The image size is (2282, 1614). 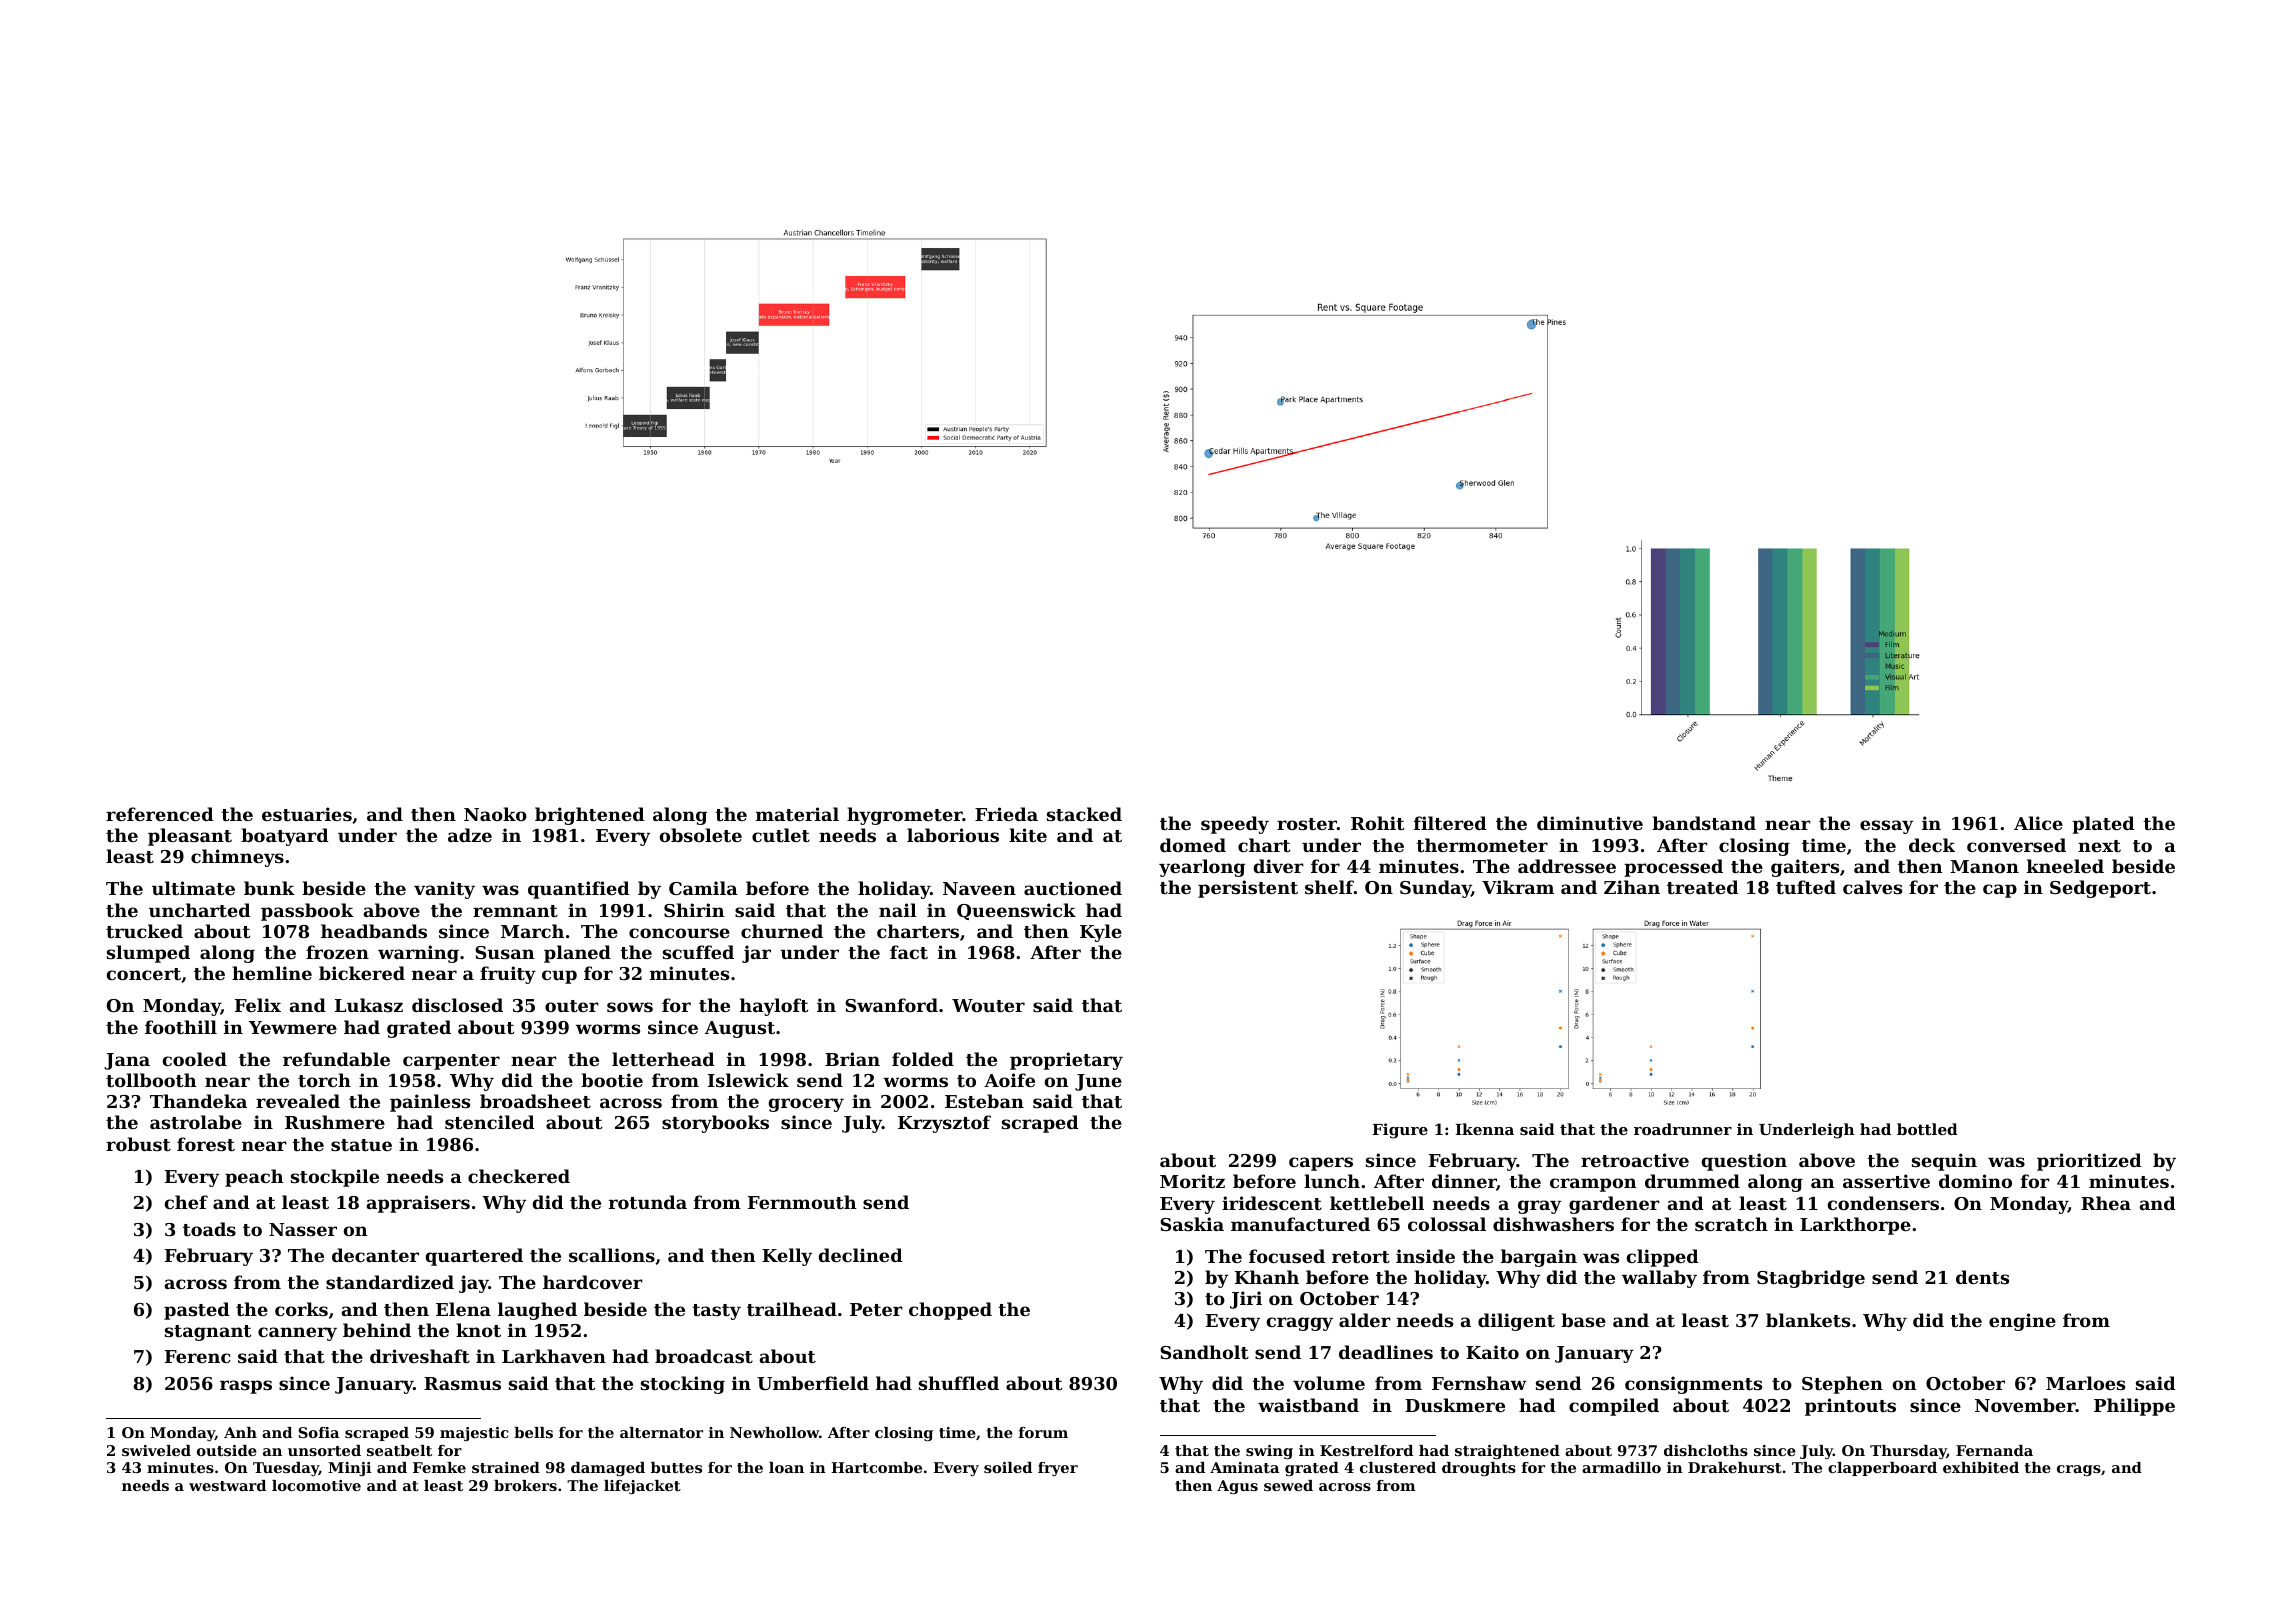 What do you see at coordinates (1683, 1129) in the screenshot?
I see `roadrunner` at bounding box center [1683, 1129].
